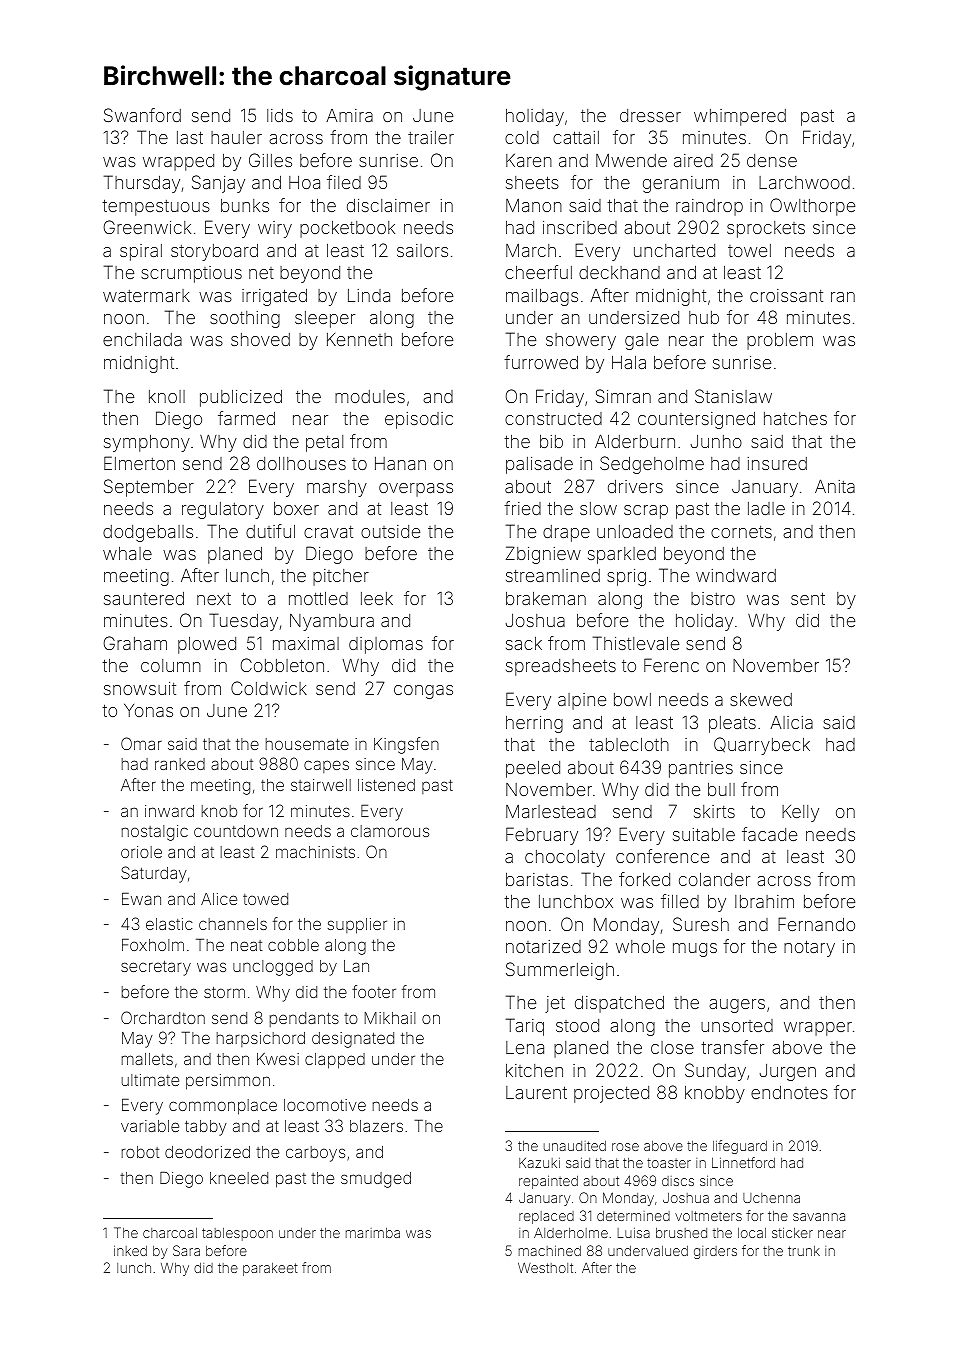  I want to click on Kwesi, so click(278, 1059).
